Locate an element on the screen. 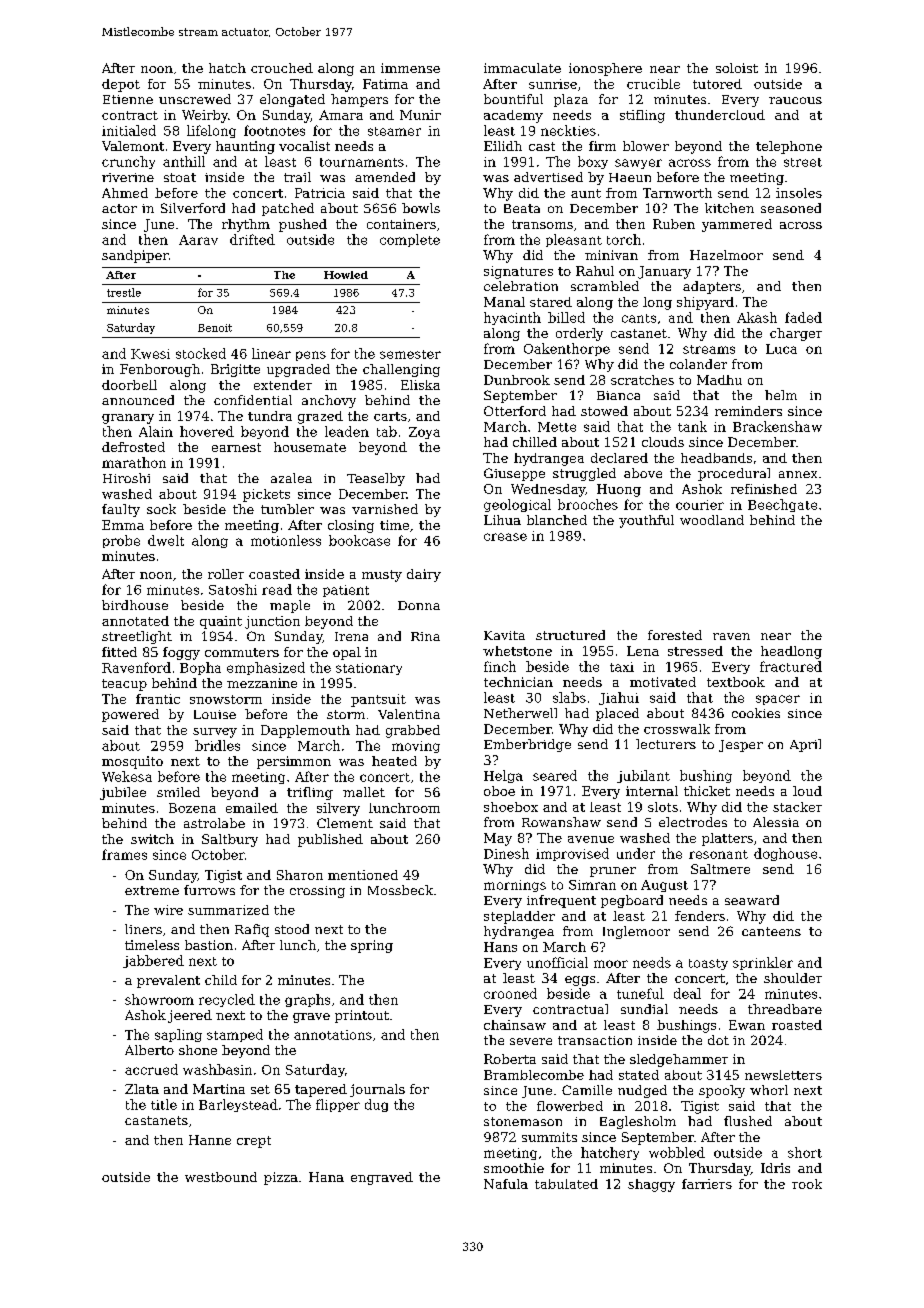 The image size is (924, 1308). seasoned is located at coordinates (791, 208).
